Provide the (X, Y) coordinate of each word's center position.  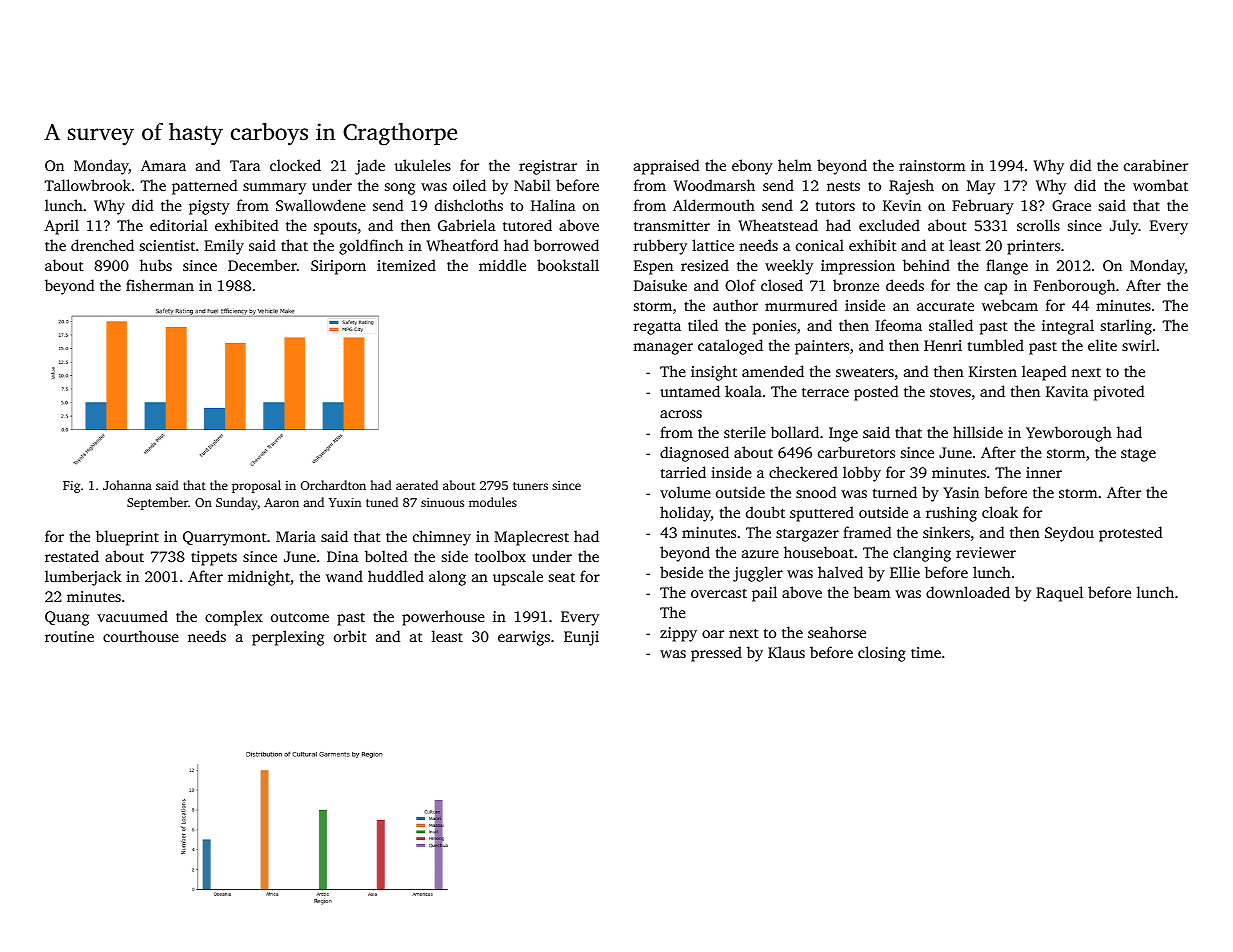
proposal (256, 486)
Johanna (127, 485)
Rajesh (911, 187)
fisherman (160, 285)
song (400, 189)
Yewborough (1069, 434)
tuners (530, 486)
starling (1126, 327)
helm (795, 165)
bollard (795, 432)
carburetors (856, 452)
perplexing (288, 638)
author (735, 305)
